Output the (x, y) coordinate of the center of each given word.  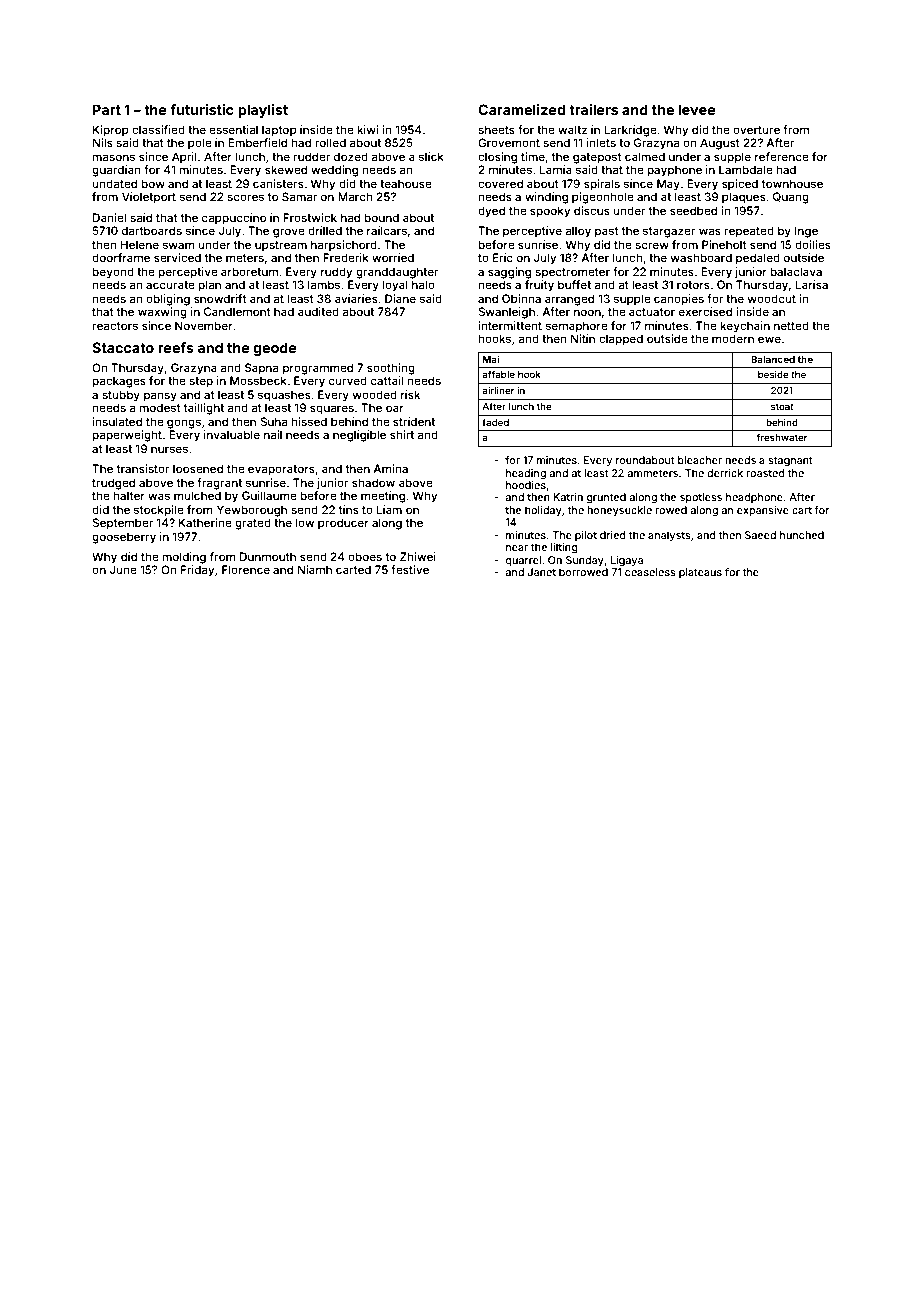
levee (697, 109)
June (123, 569)
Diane (400, 298)
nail (273, 434)
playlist (263, 111)
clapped (621, 340)
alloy (578, 232)
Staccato (123, 347)
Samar (299, 196)
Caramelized (521, 109)
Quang (791, 198)
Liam (389, 509)
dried (613, 535)
